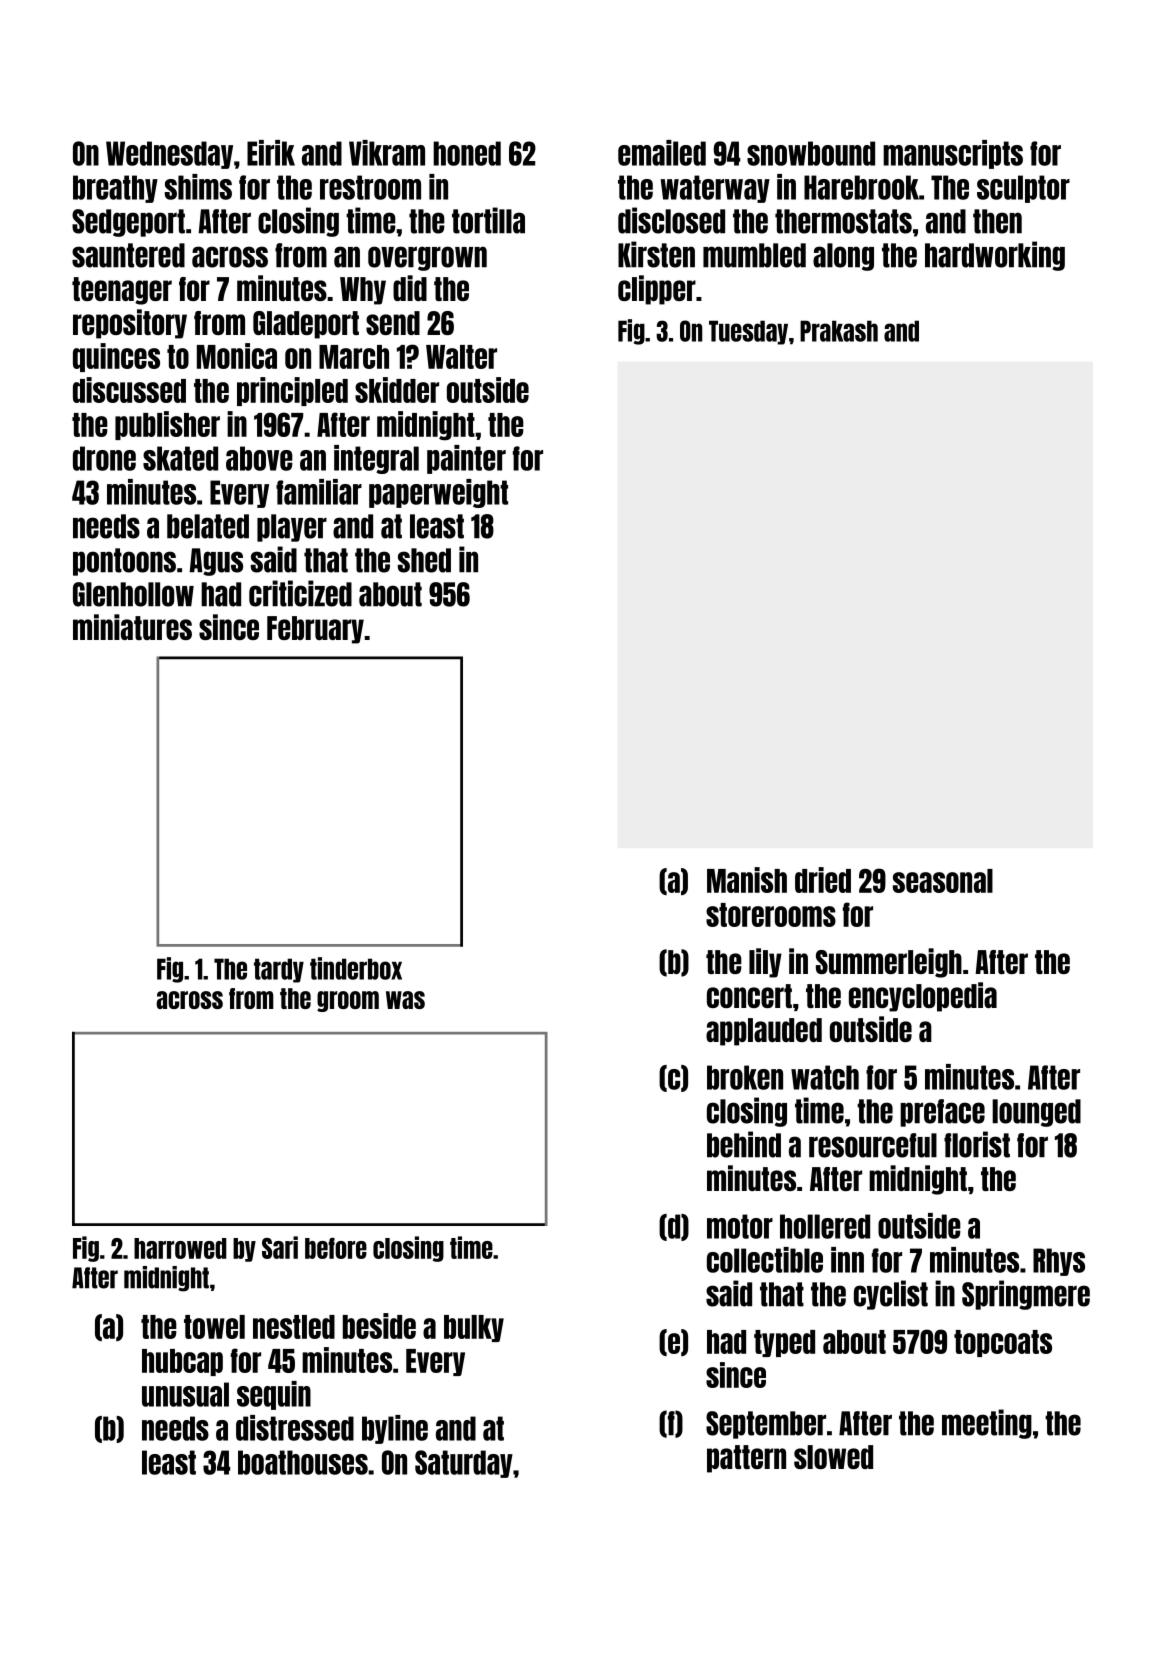  I want to click on motor, so click(740, 1226).
